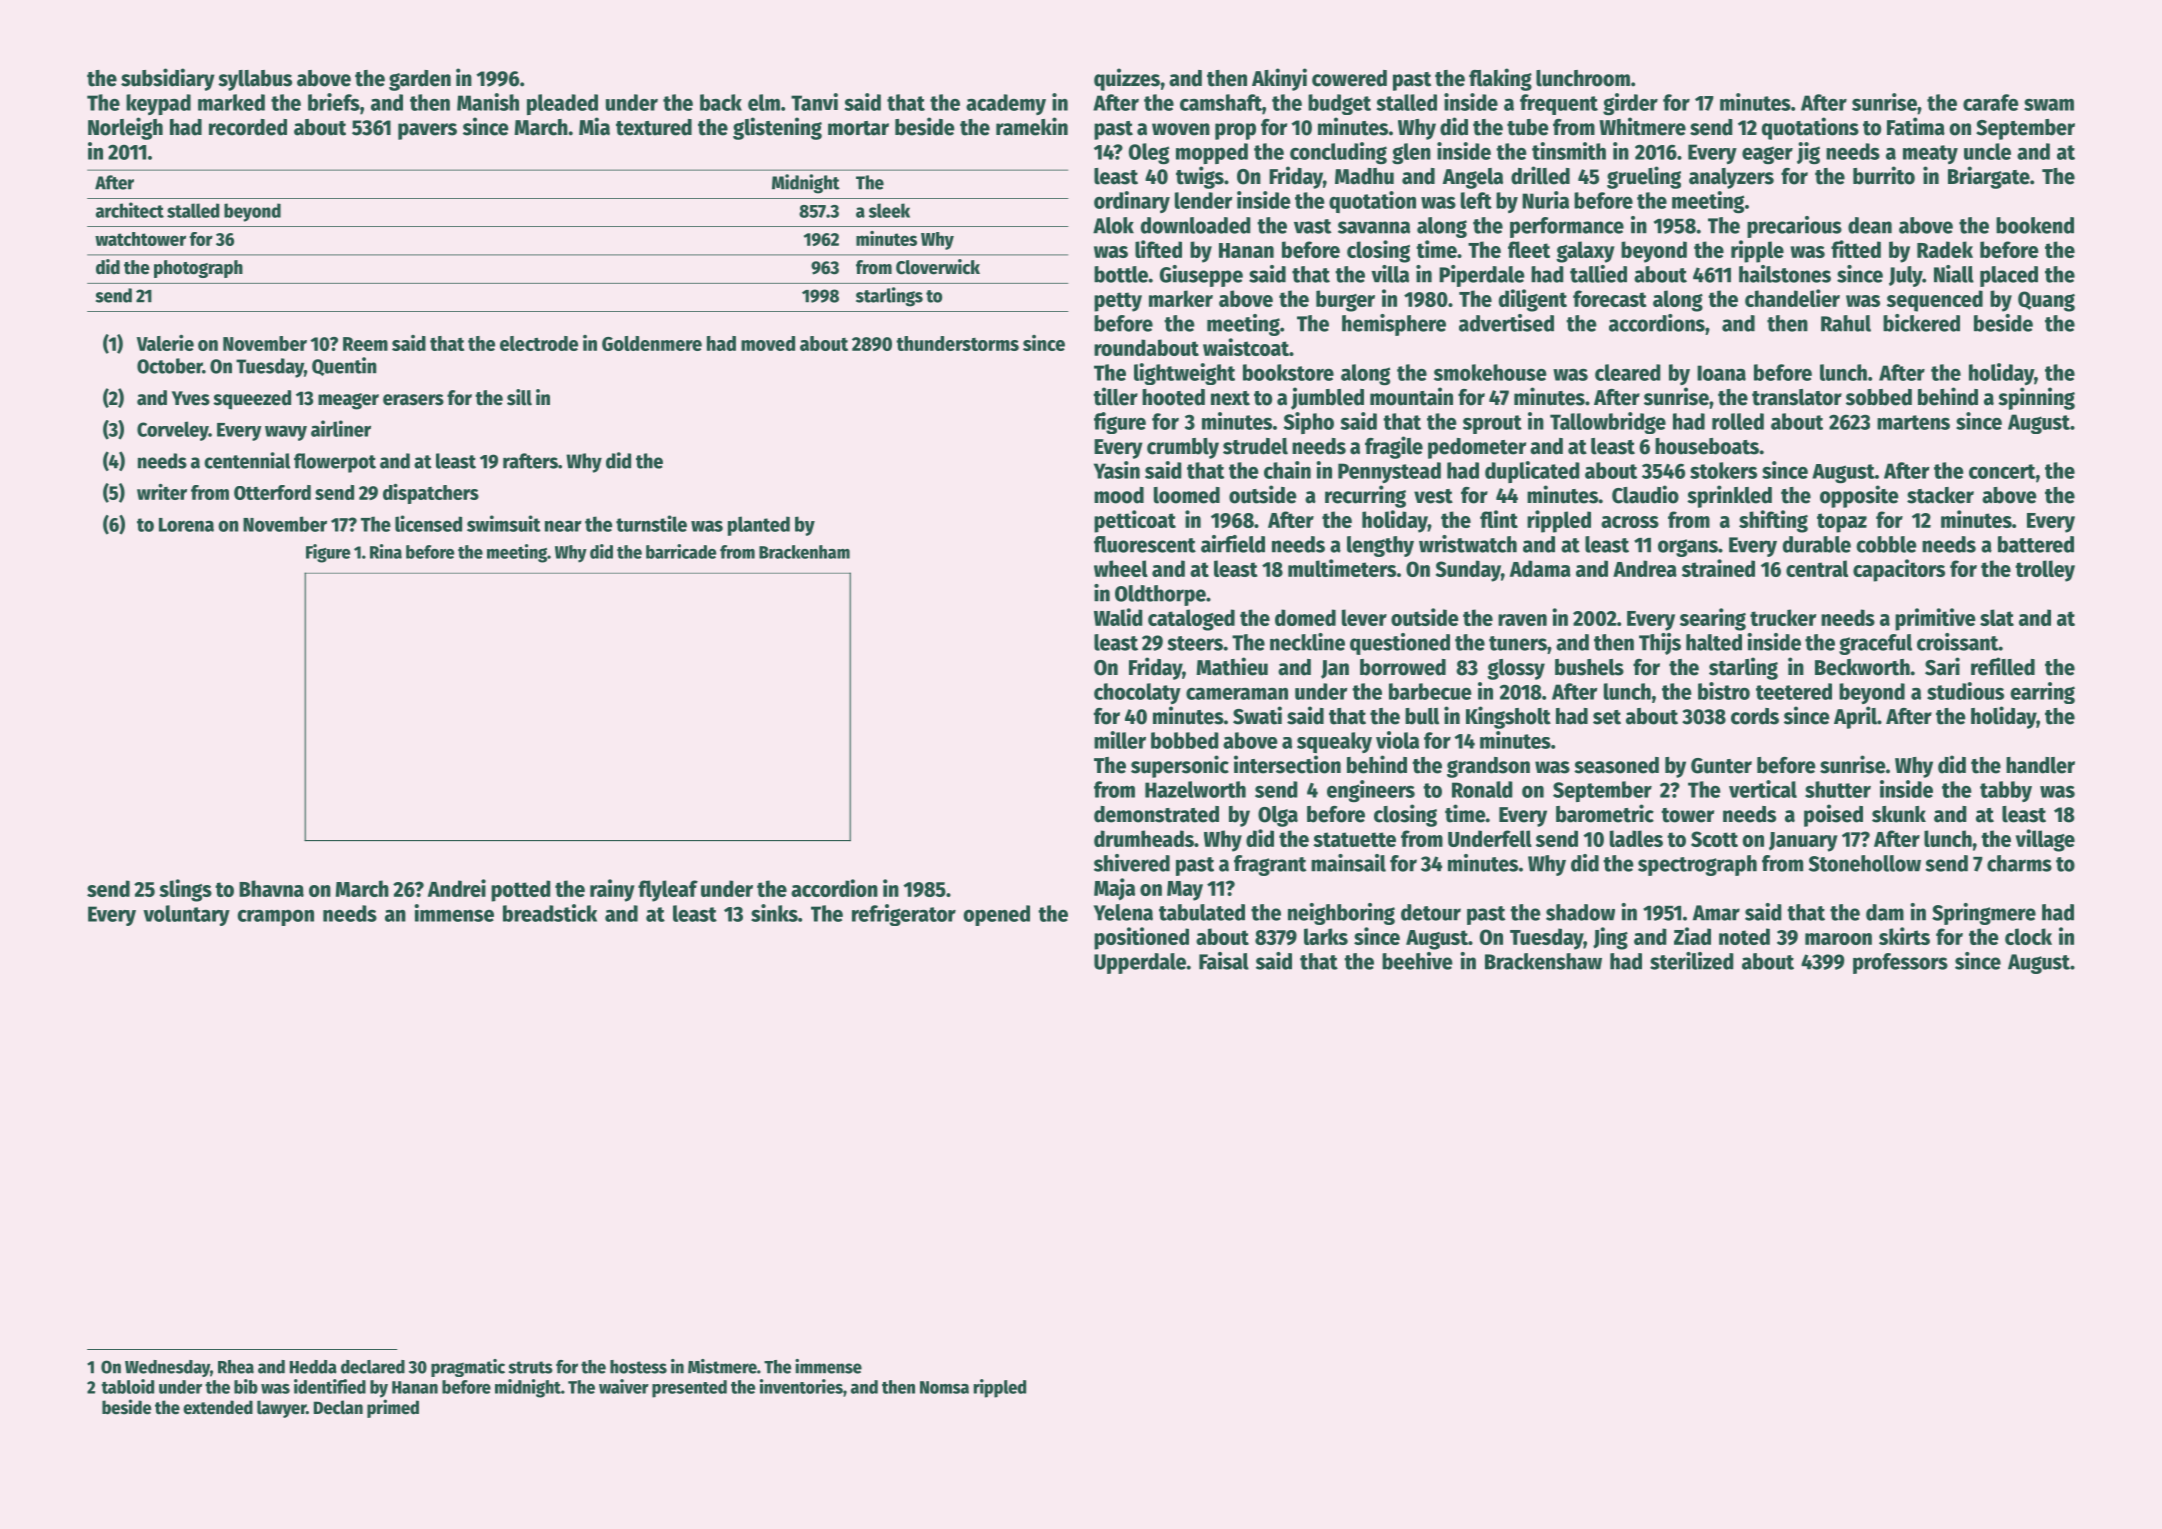  Describe the element at coordinates (944, 1387) in the screenshot. I see `Nomsa` at that location.
